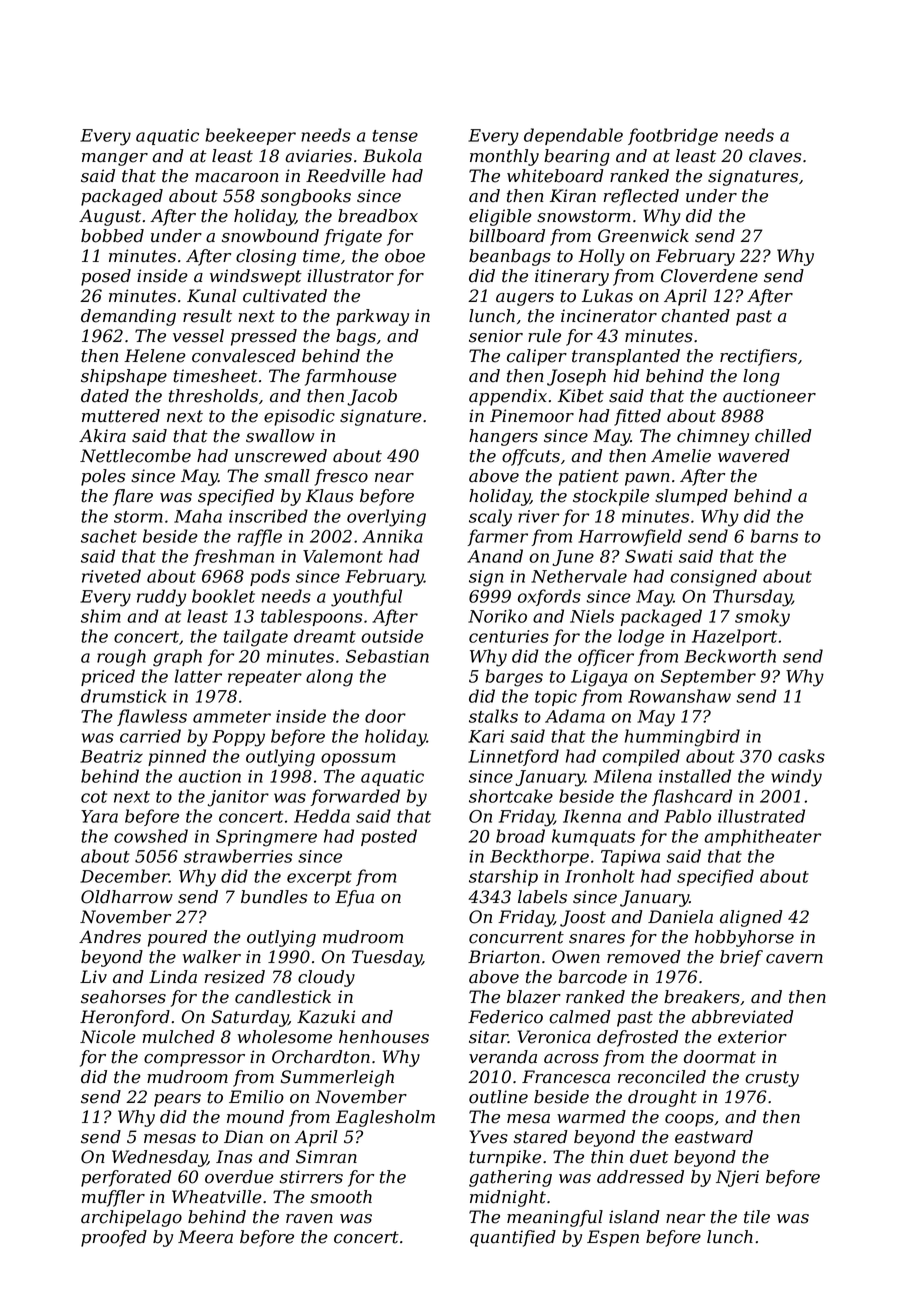 This screenshot has width=908, height=1316. What do you see at coordinates (194, 1060) in the screenshot?
I see `compressor` at bounding box center [194, 1060].
